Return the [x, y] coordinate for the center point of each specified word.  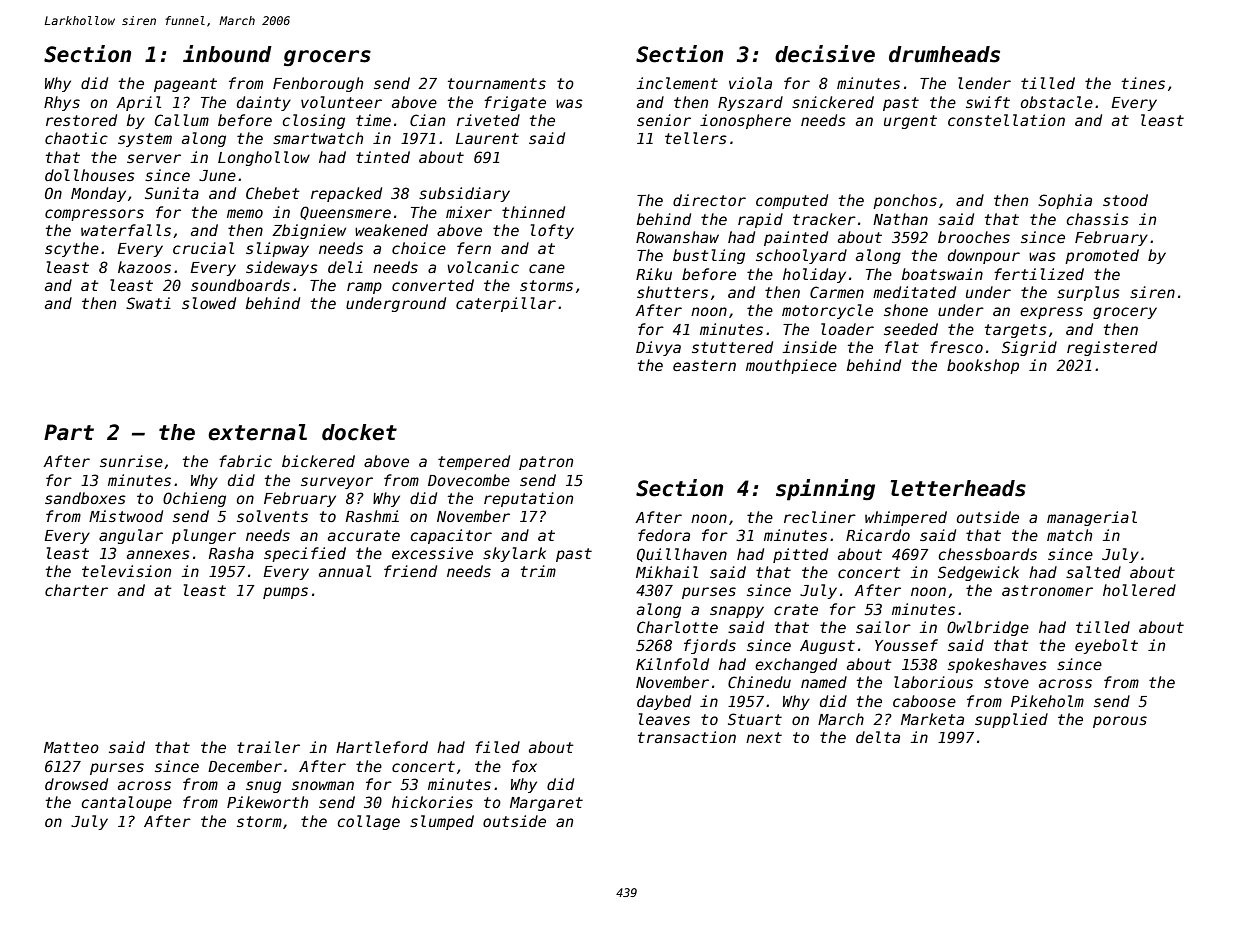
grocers [327, 58]
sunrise [131, 461]
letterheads [958, 488]
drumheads [944, 54]
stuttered [732, 347]
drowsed [76, 784]
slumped [442, 822]
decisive [825, 54]
